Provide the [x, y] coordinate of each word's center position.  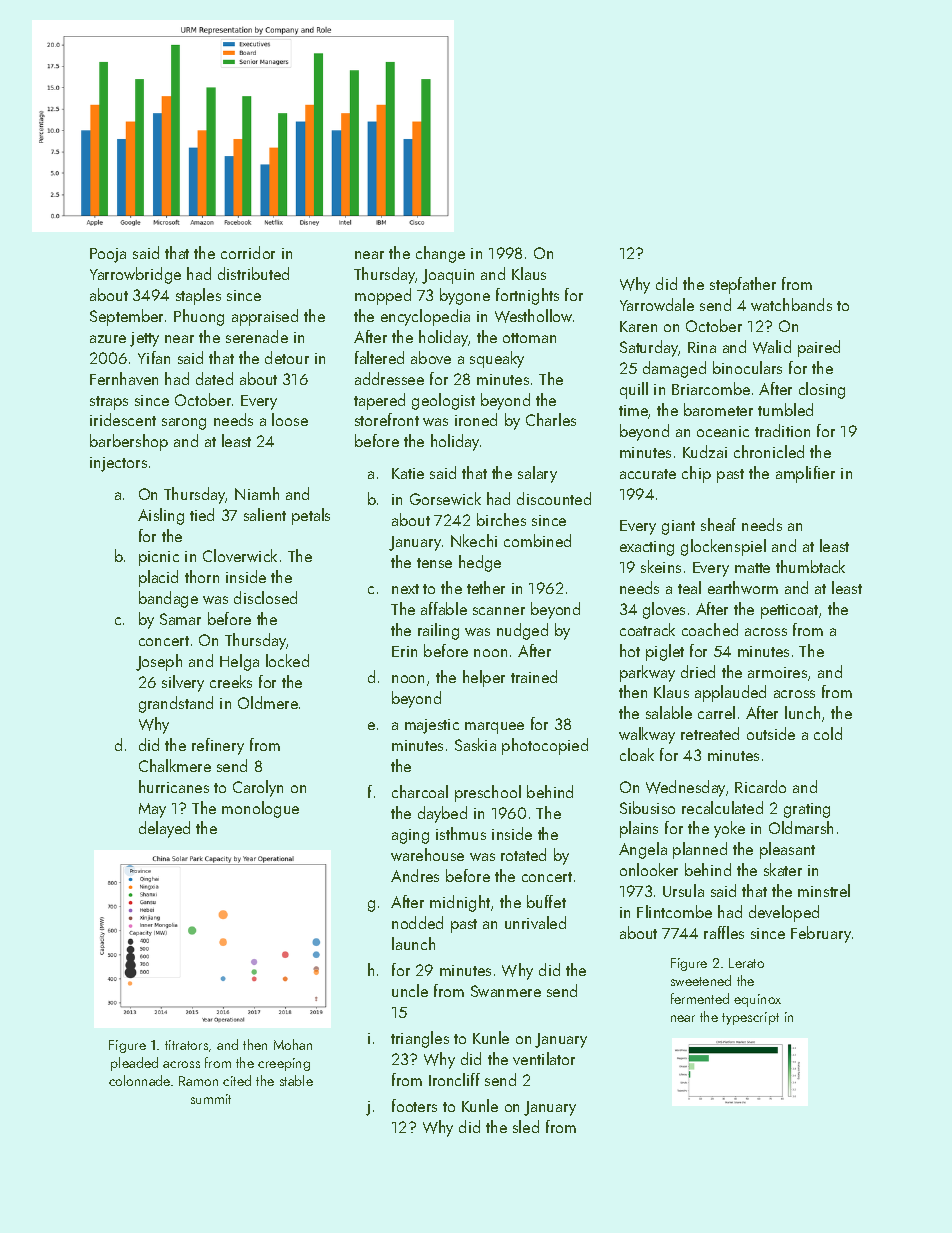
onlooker [649, 869]
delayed [164, 829]
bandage [168, 599]
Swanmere [506, 991]
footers [414, 1105]
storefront [387, 419]
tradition [782, 430]
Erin [404, 651]
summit [211, 1099]
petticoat [789, 611]
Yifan [154, 357]
